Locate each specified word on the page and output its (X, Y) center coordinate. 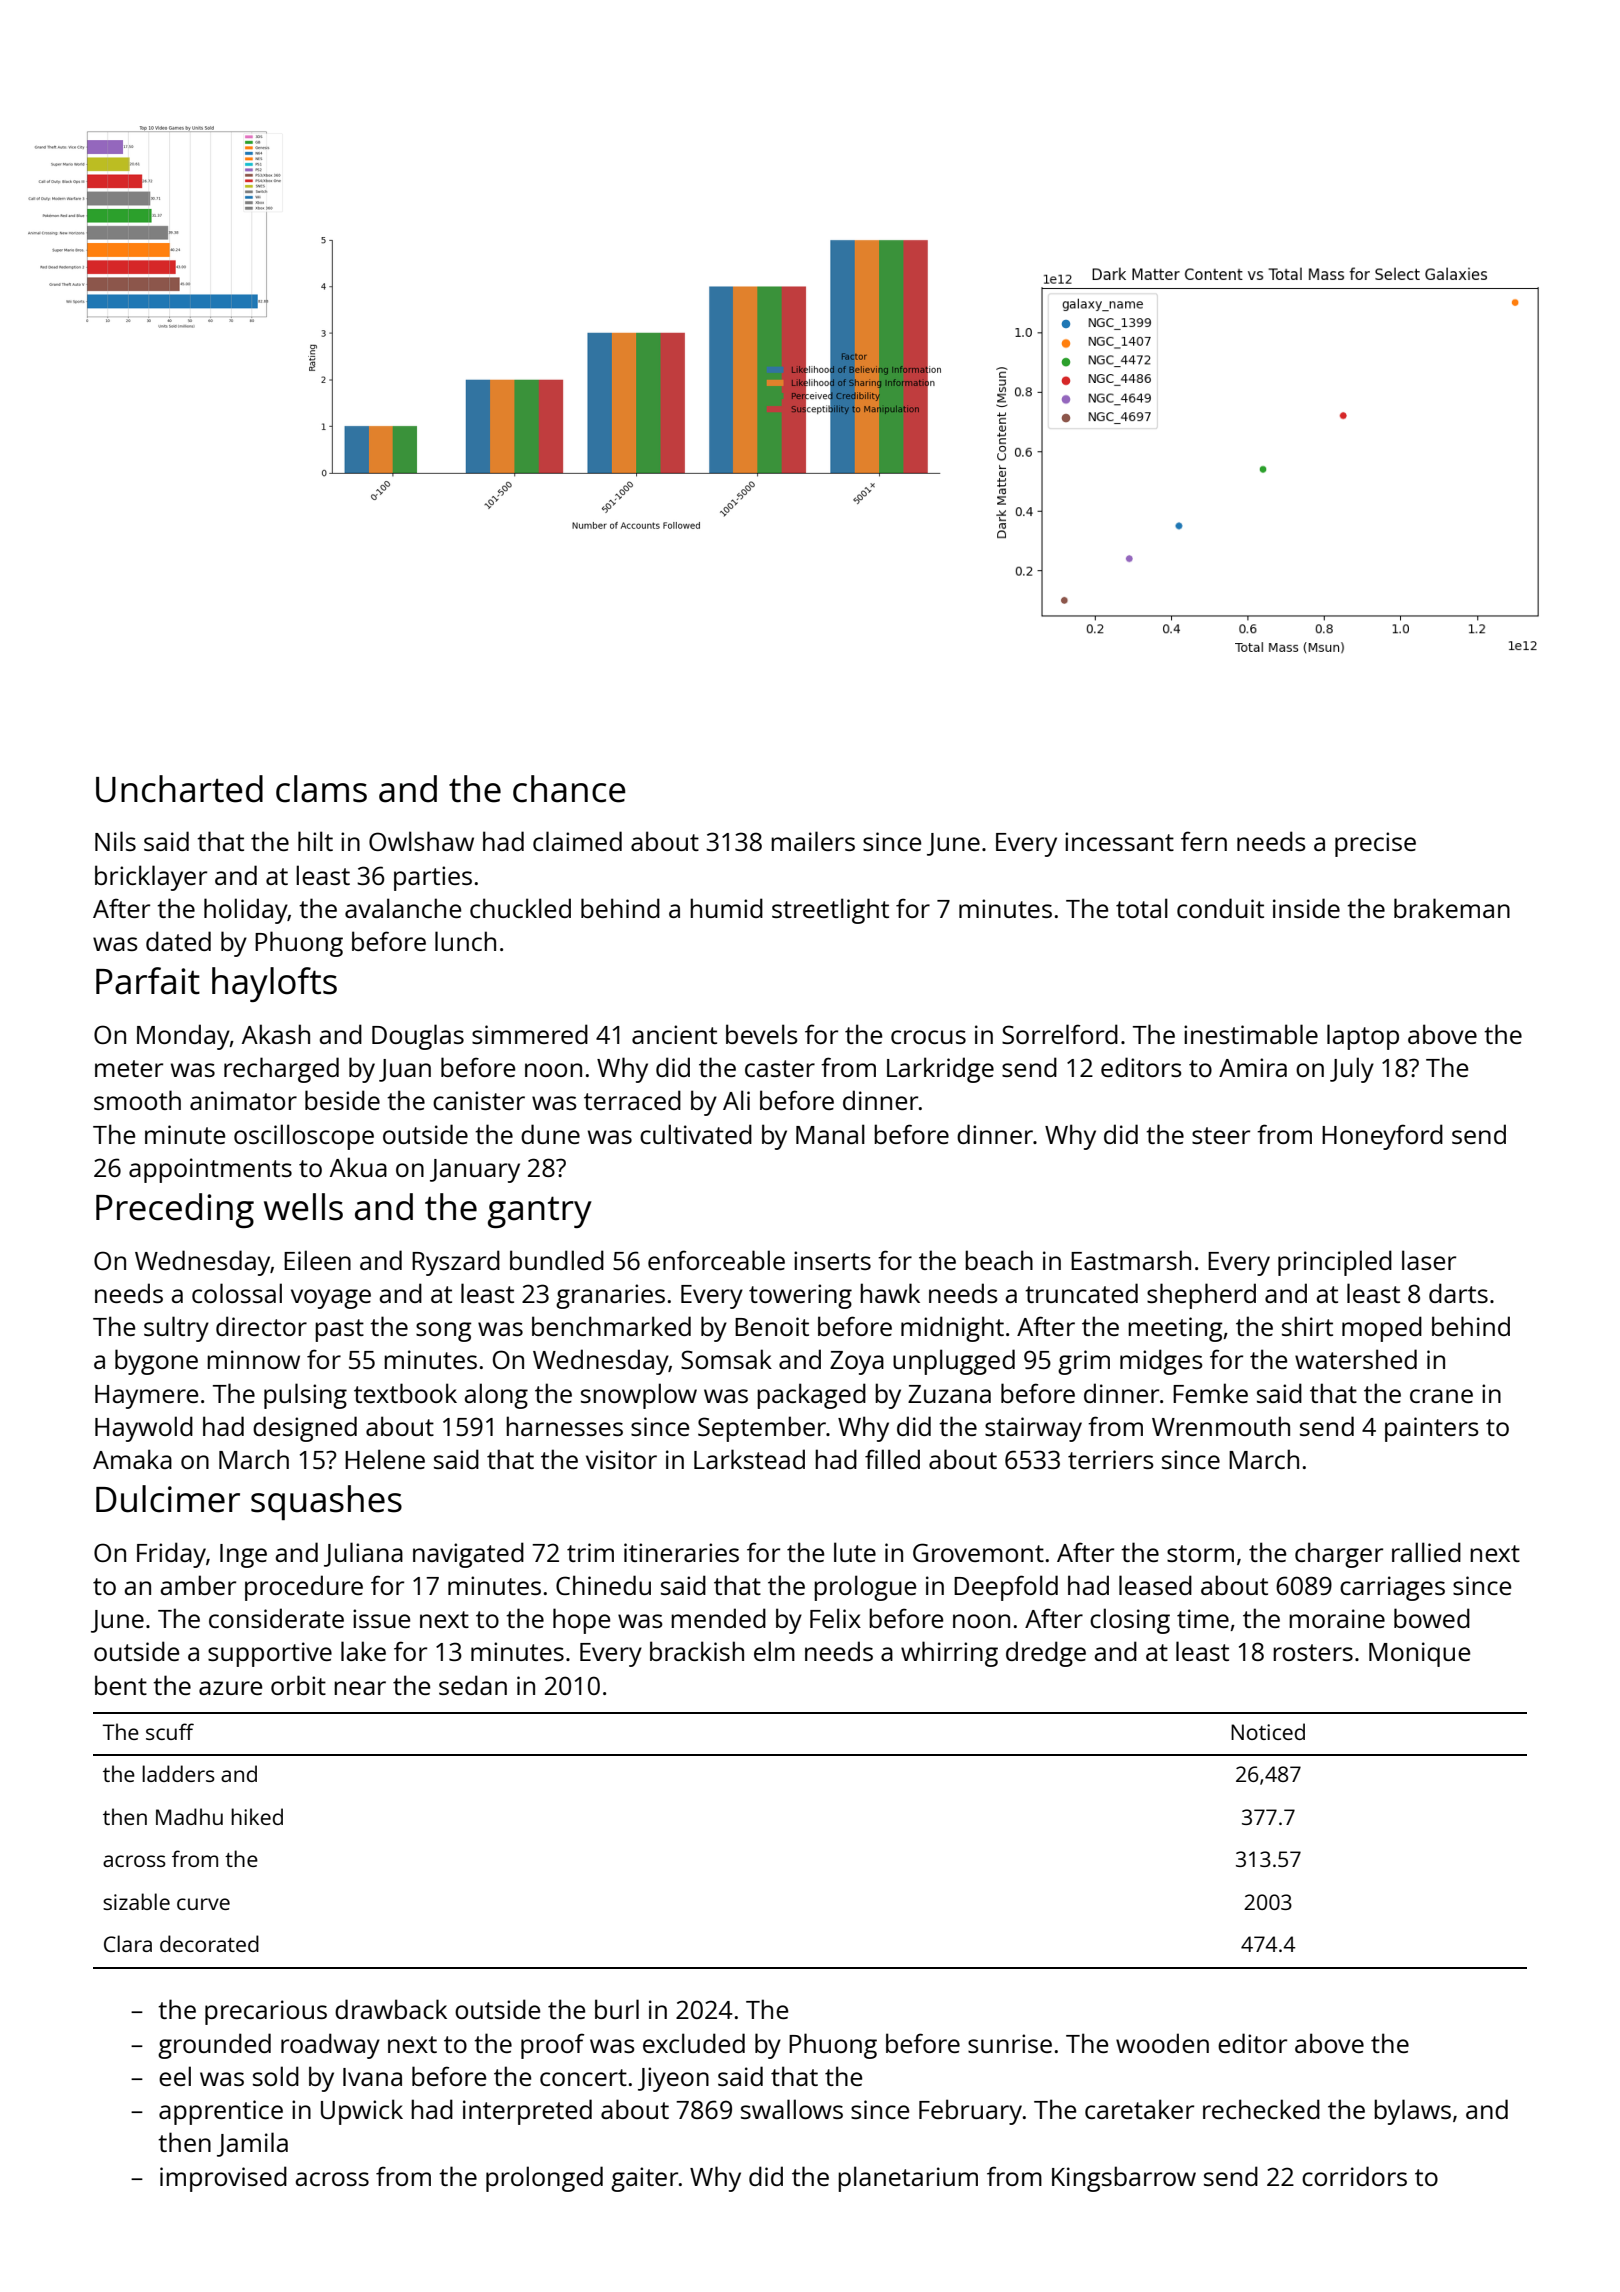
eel (175, 2076)
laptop (1363, 1037)
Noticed (1268, 1731)
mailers (813, 841)
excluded (694, 2043)
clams (321, 789)
